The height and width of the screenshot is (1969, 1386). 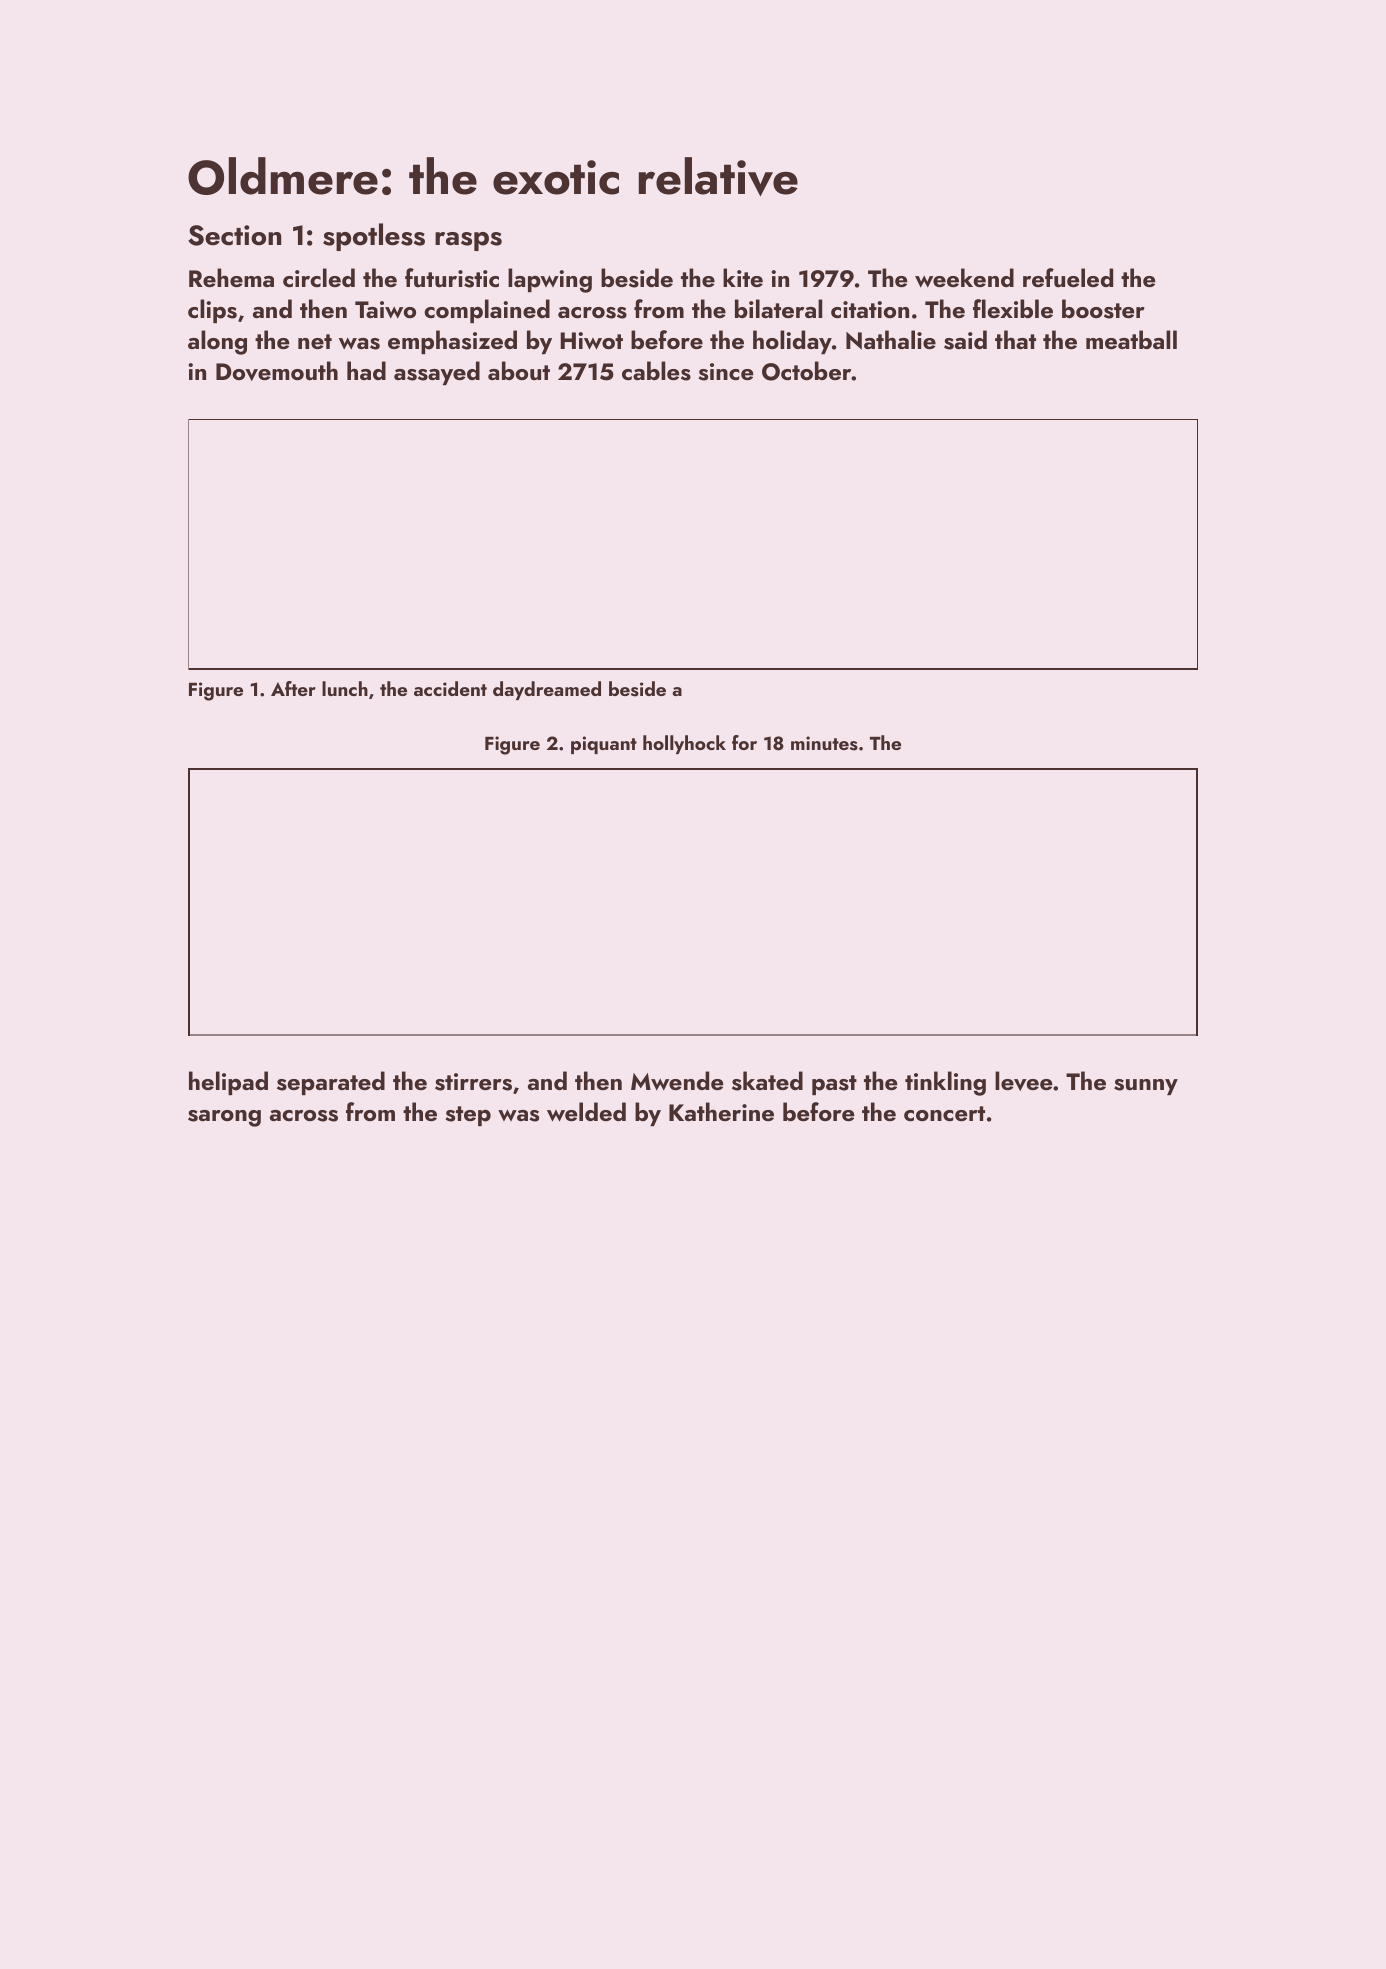 I want to click on daydreamed, so click(x=547, y=690).
